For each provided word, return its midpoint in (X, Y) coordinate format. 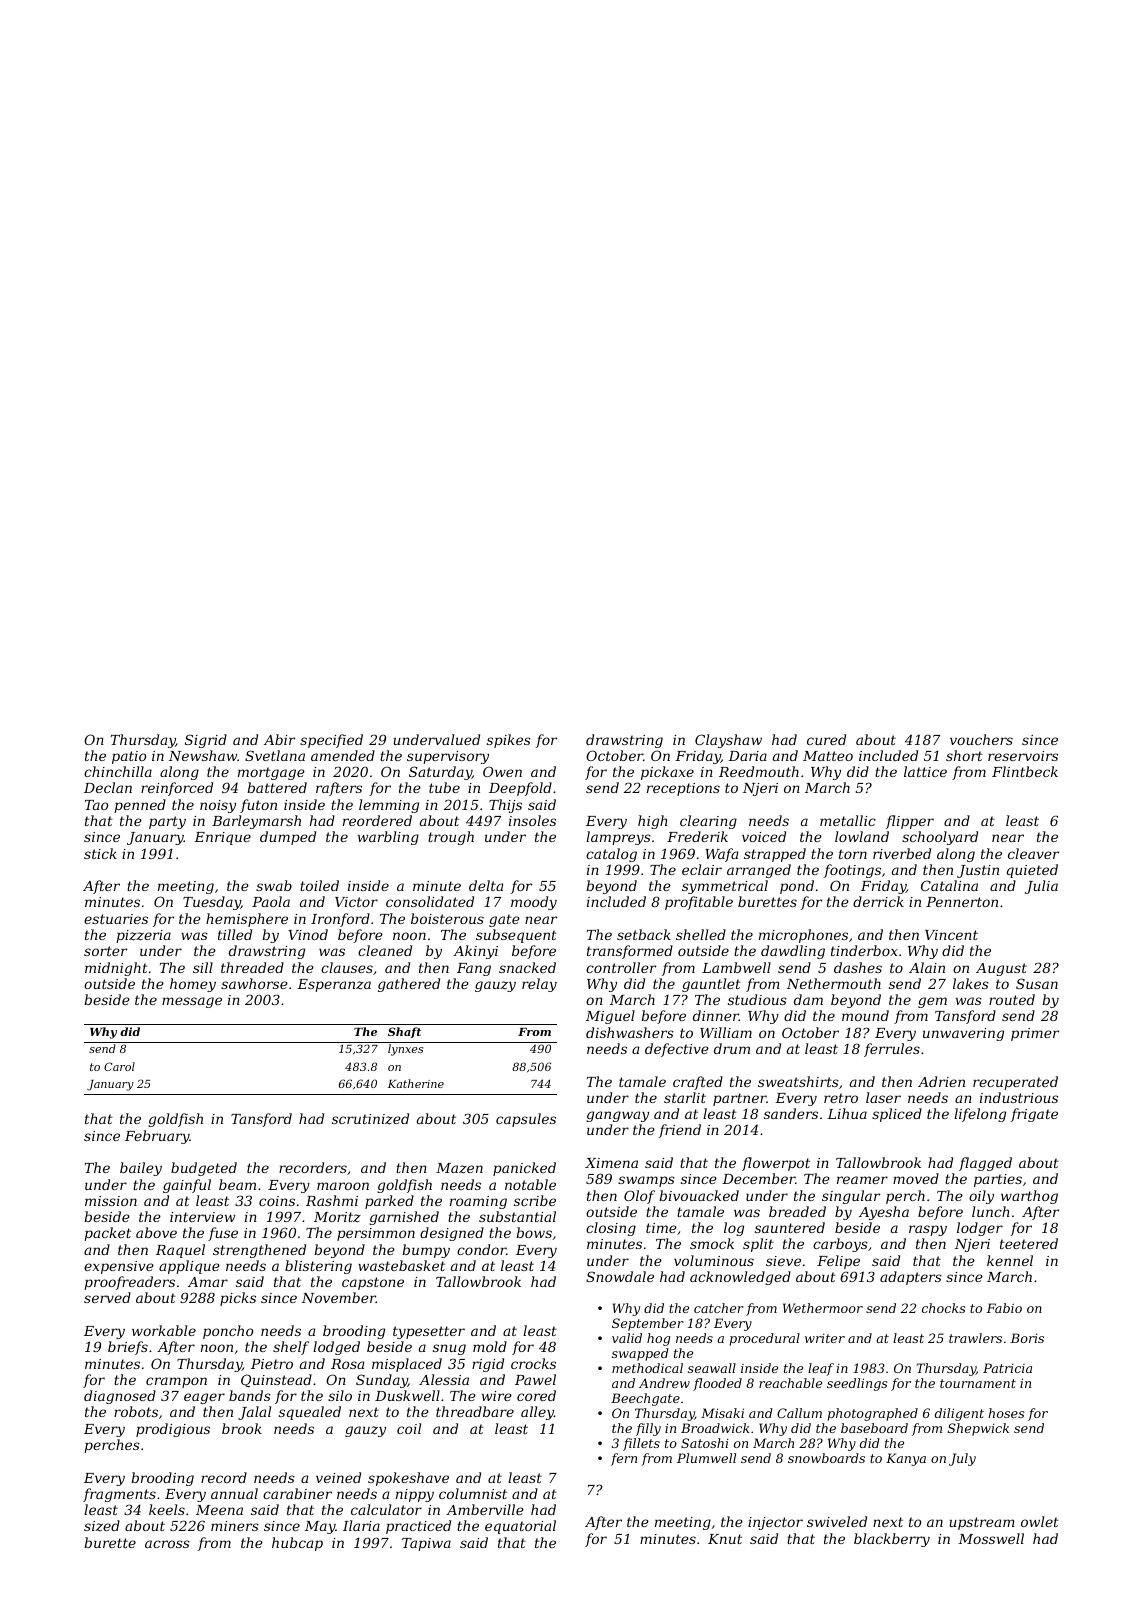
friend (680, 1131)
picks (238, 1299)
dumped (288, 838)
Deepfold (520, 789)
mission (111, 1201)
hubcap (297, 1544)
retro (841, 1098)
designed (452, 1234)
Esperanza (334, 985)
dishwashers (630, 1032)
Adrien (941, 1081)
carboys (840, 1245)
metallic (848, 820)
